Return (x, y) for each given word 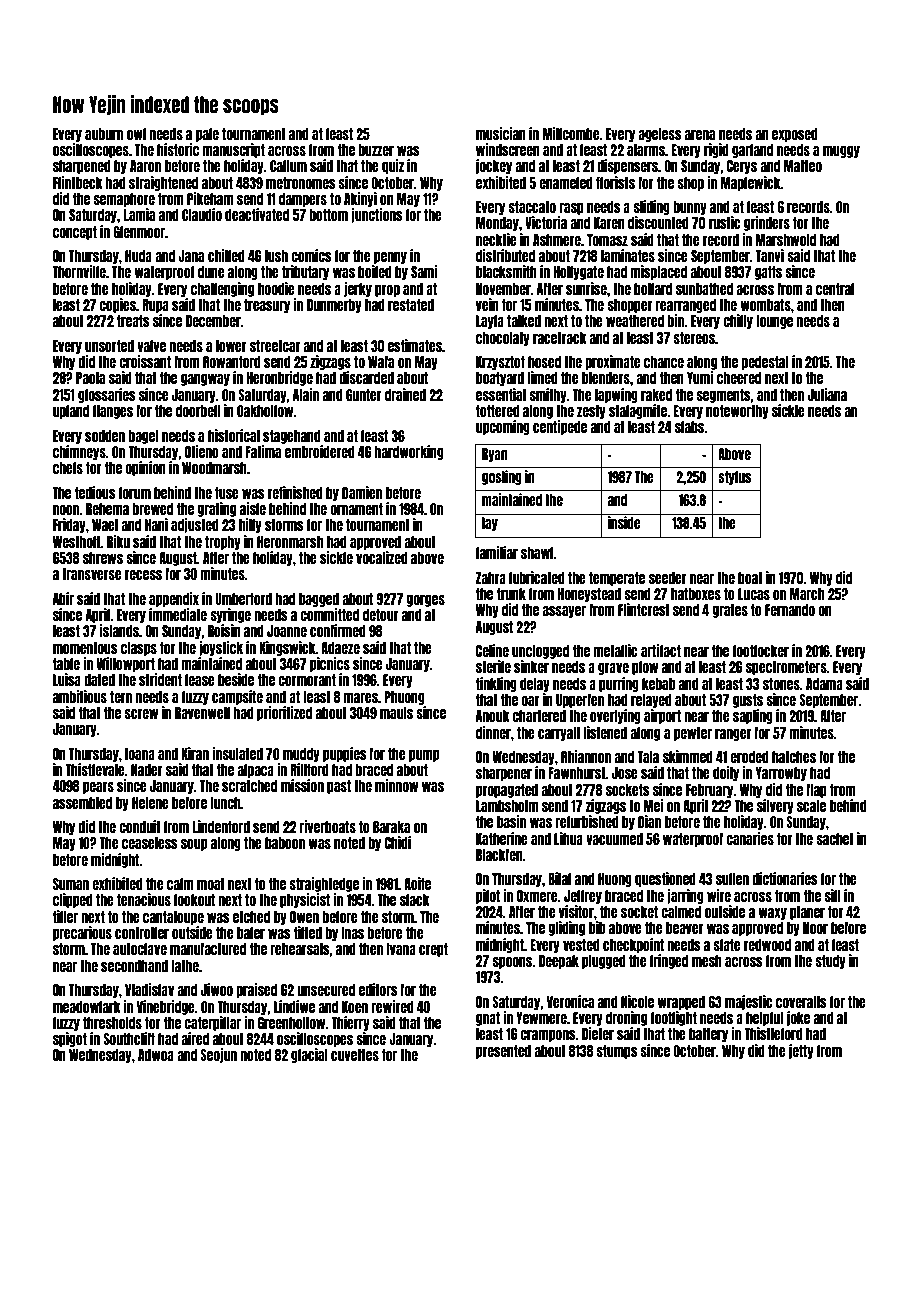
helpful (765, 1019)
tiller (65, 916)
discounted (658, 222)
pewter (693, 734)
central (835, 289)
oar (530, 701)
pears (98, 788)
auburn (104, 134)
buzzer (376, 150)
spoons (512, 963)
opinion (145, 468)
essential (501, 394)
